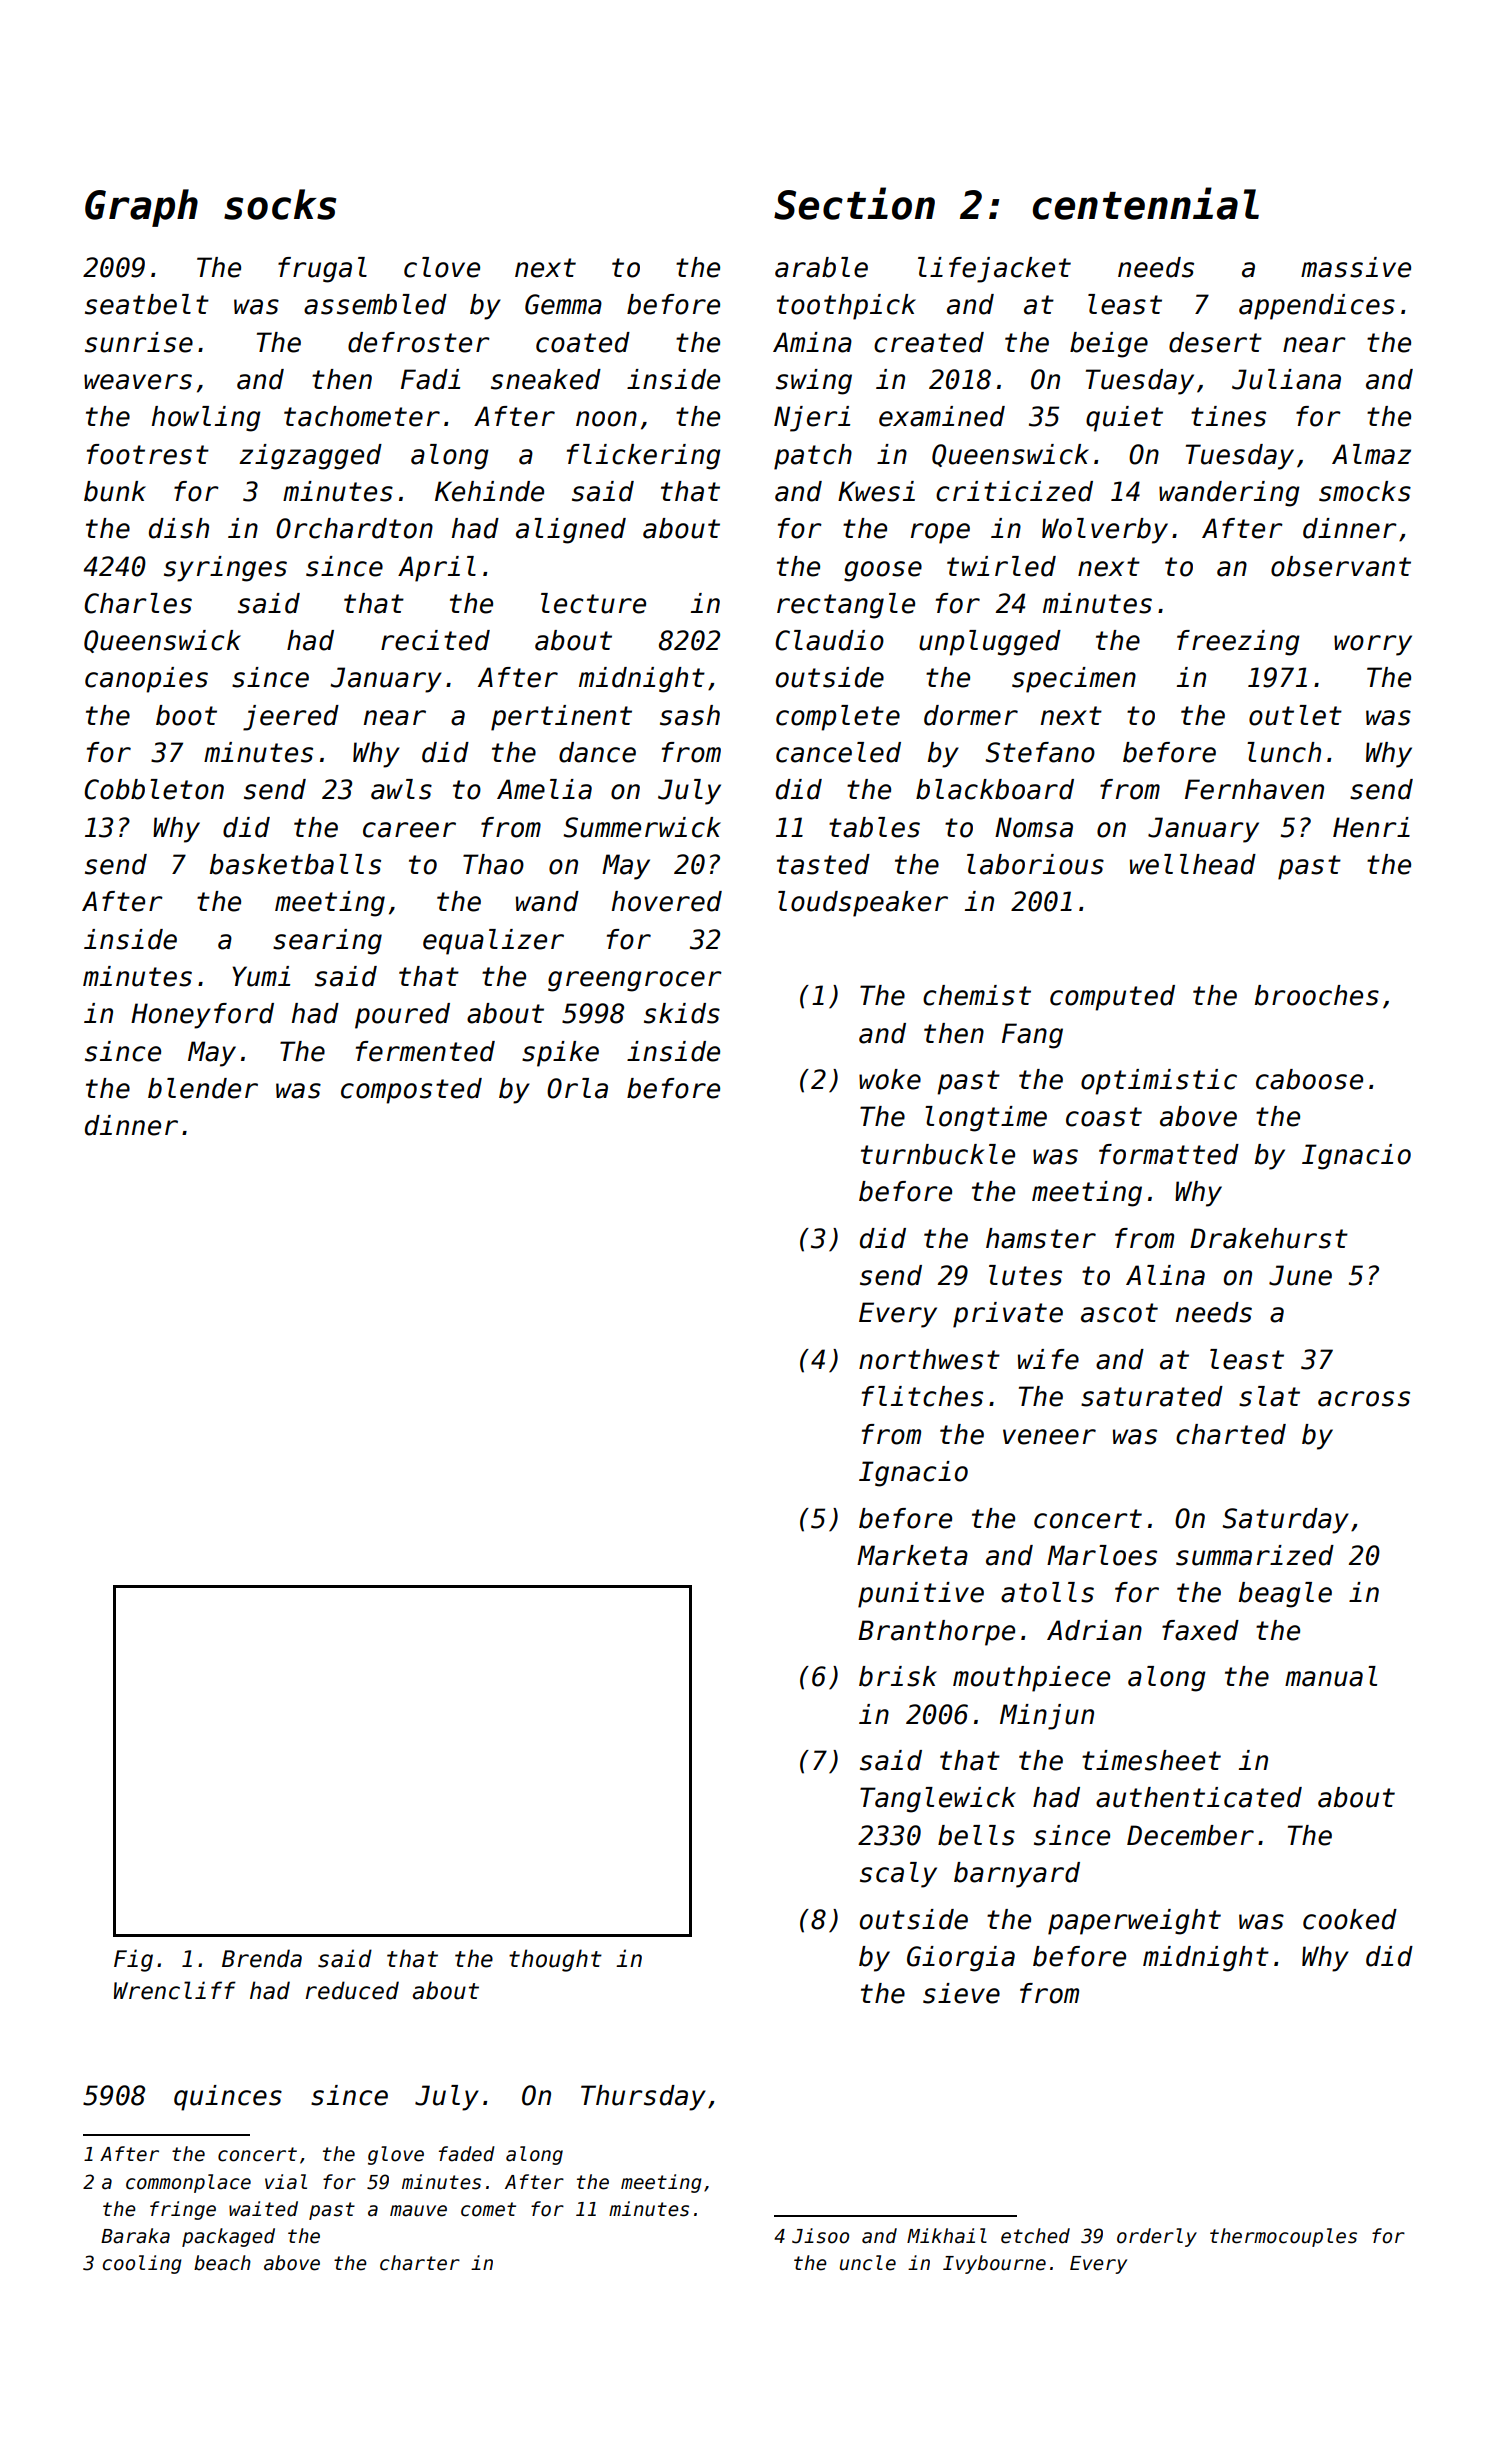 Image resolution: width=1496 pixels, height=2464 pixels. What do you see at coordinates (1283, 2237) in the screenshot?
I see `thermocouples` at bounding box center [1283, 2237].
